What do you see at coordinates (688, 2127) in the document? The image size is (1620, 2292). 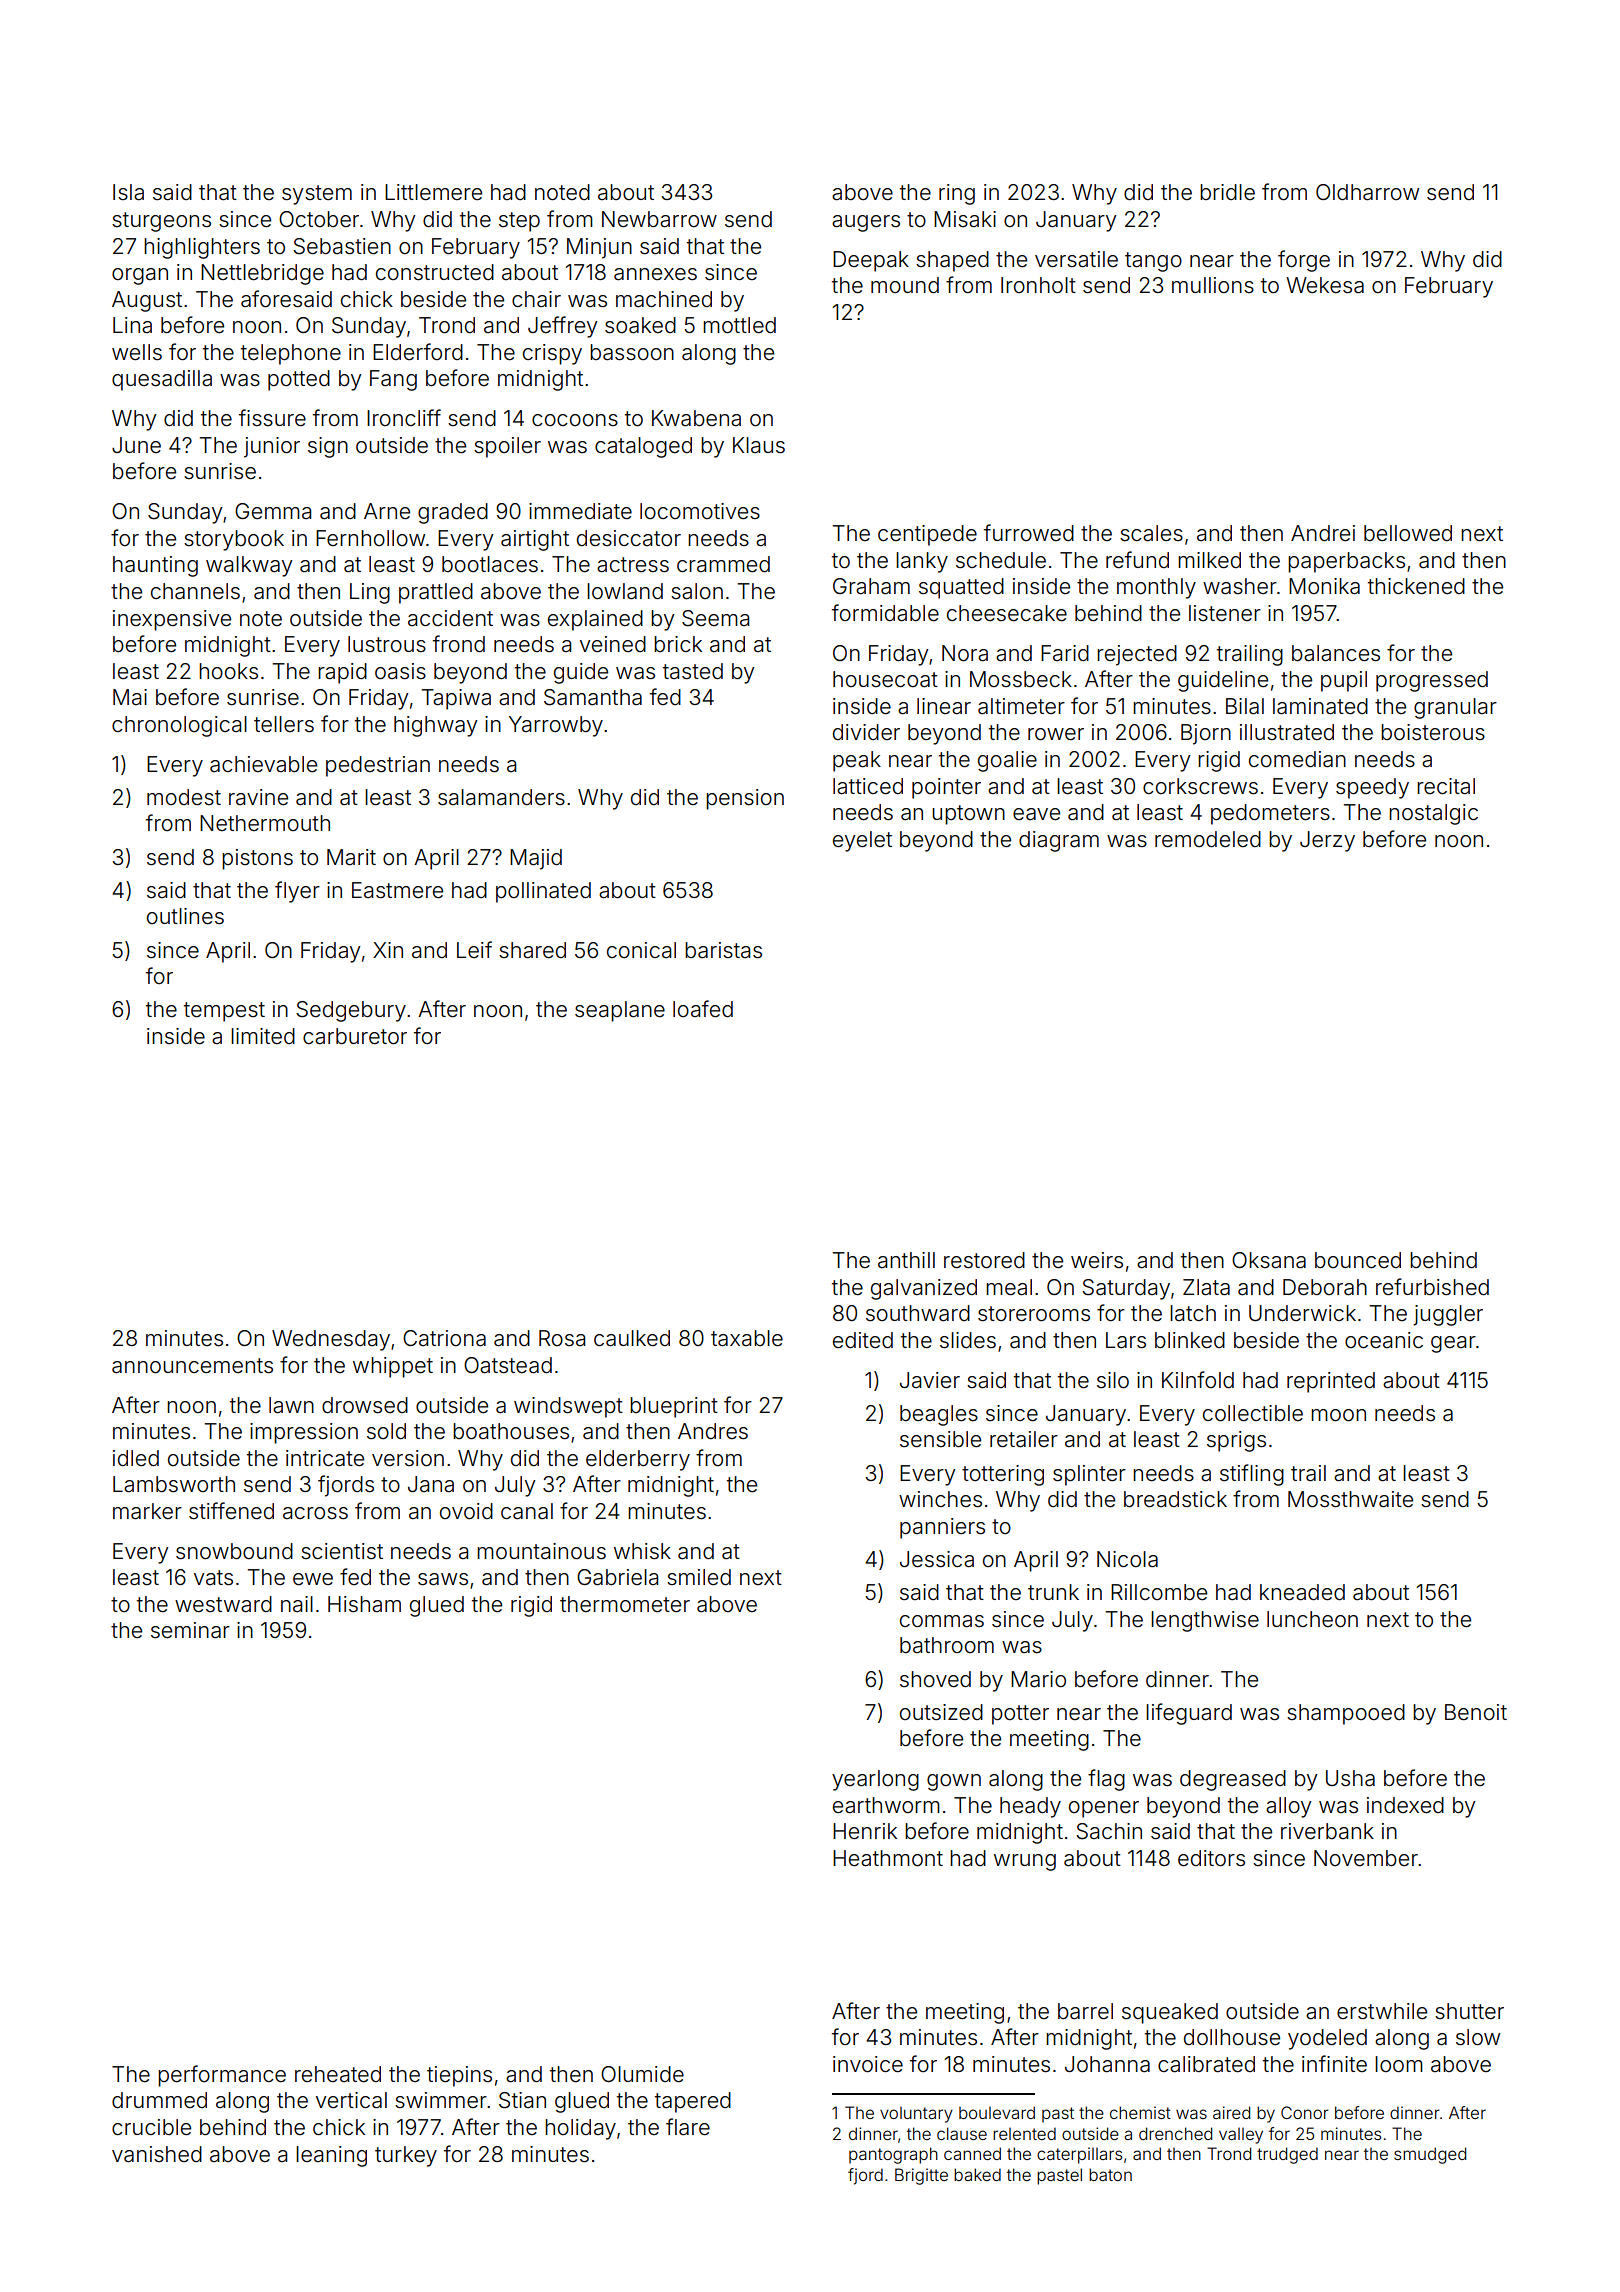 I see `flare` at bounding box center [688, 2127].
